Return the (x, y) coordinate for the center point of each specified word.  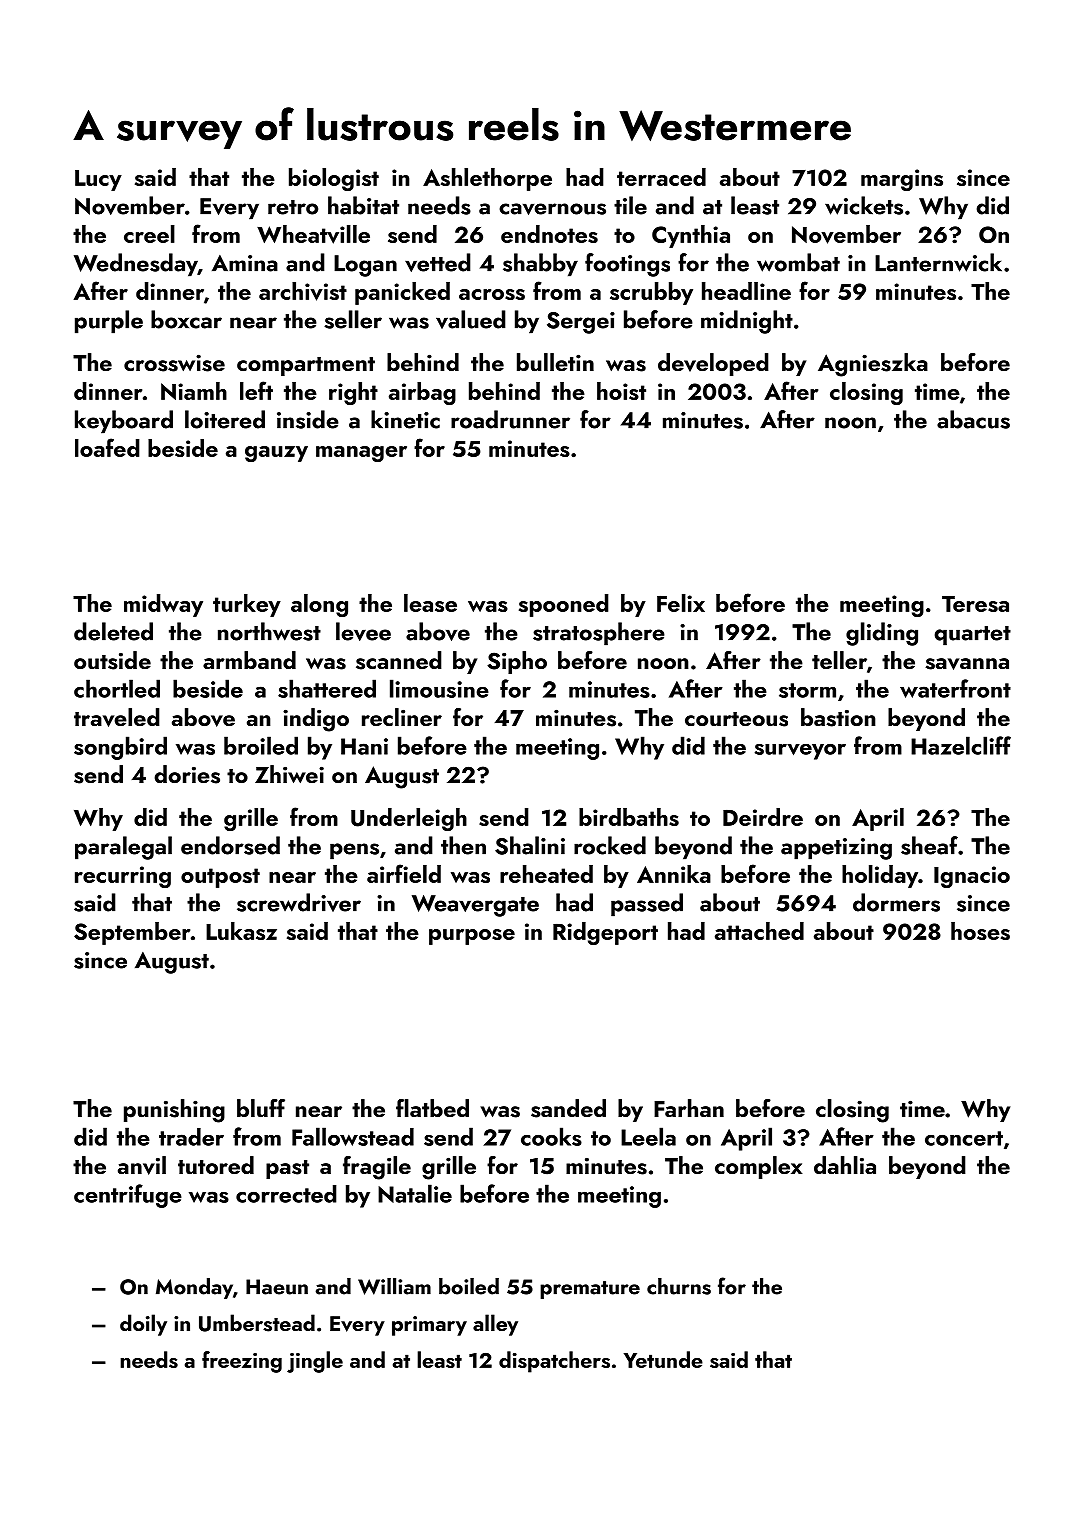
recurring (123, 877)
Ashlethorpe (487, 179)
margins (902, 180)
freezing (242, 1362)
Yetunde (663, 1359)
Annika (674, 874)
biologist (334, 179)
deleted (113, 631)
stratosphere (599, 634)
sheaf (929, 845)
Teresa (975, 604)
